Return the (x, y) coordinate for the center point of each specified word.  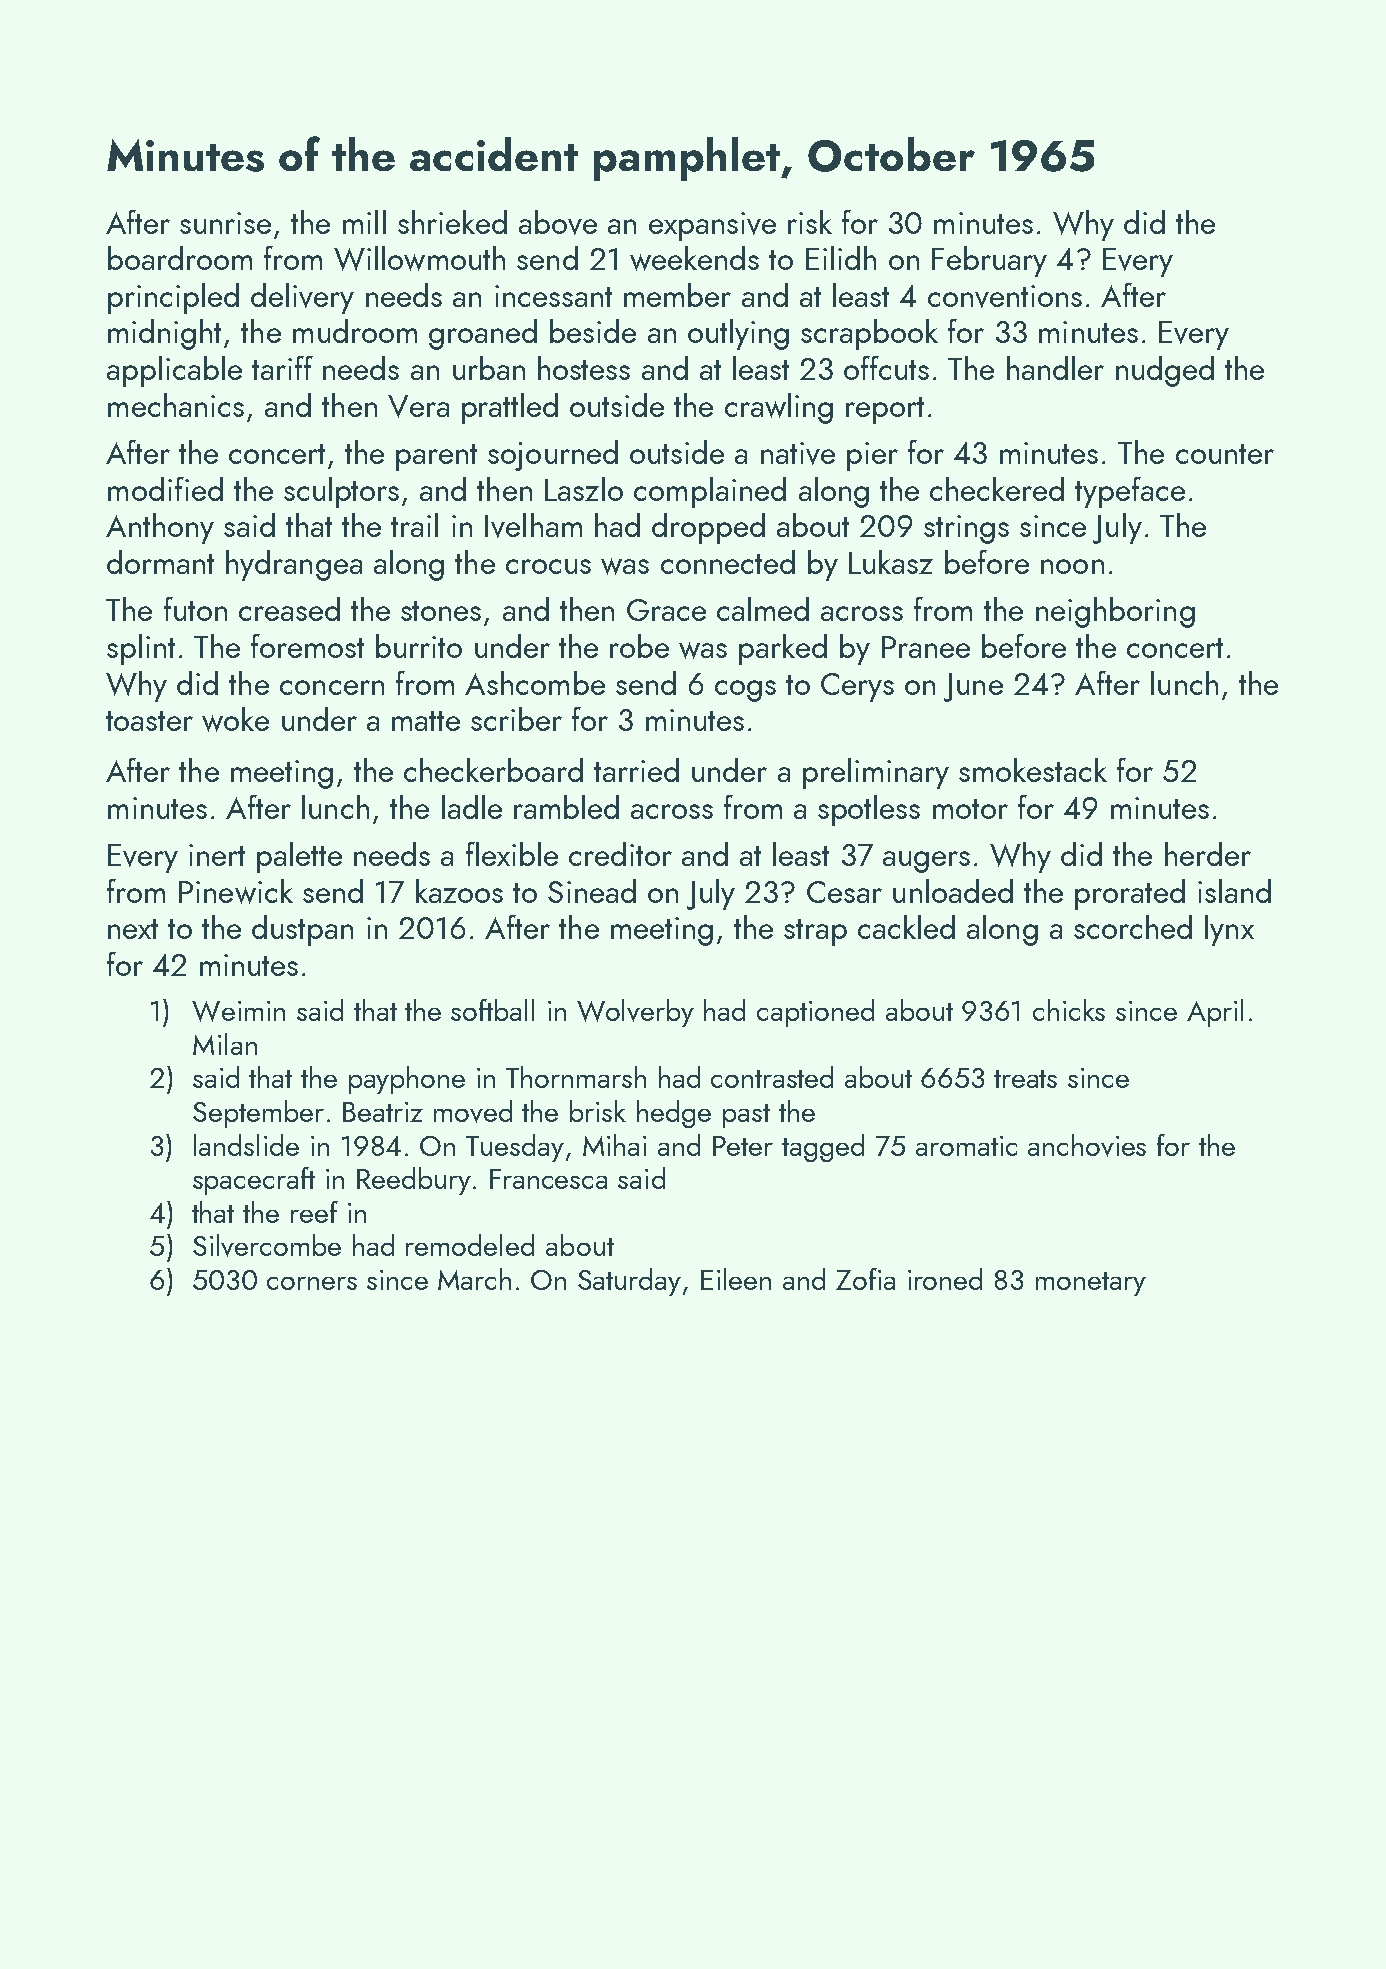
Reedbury (414, 1181)
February (989, 261)
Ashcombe (535, 683)
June (973, 687)
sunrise (225, 223)
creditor (620, 854)
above (558, 222)
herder (1208, 854)
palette (299, 857)
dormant (160, 562)
